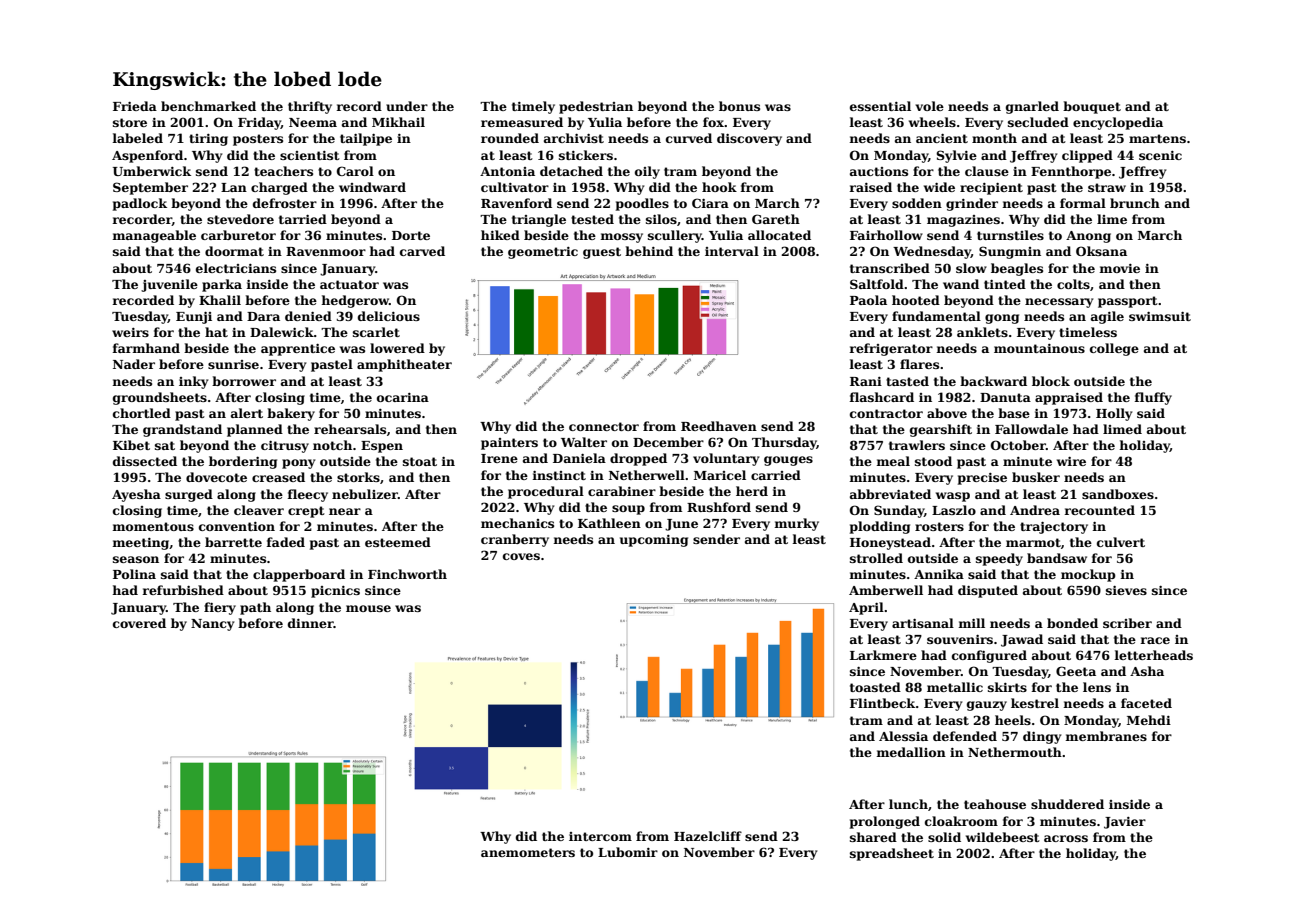 The width and height of the page is (1308, 924). What do you see at coordinates (310, 107) in the page?
I see `thrifty` at bounding box center [310, 107].
